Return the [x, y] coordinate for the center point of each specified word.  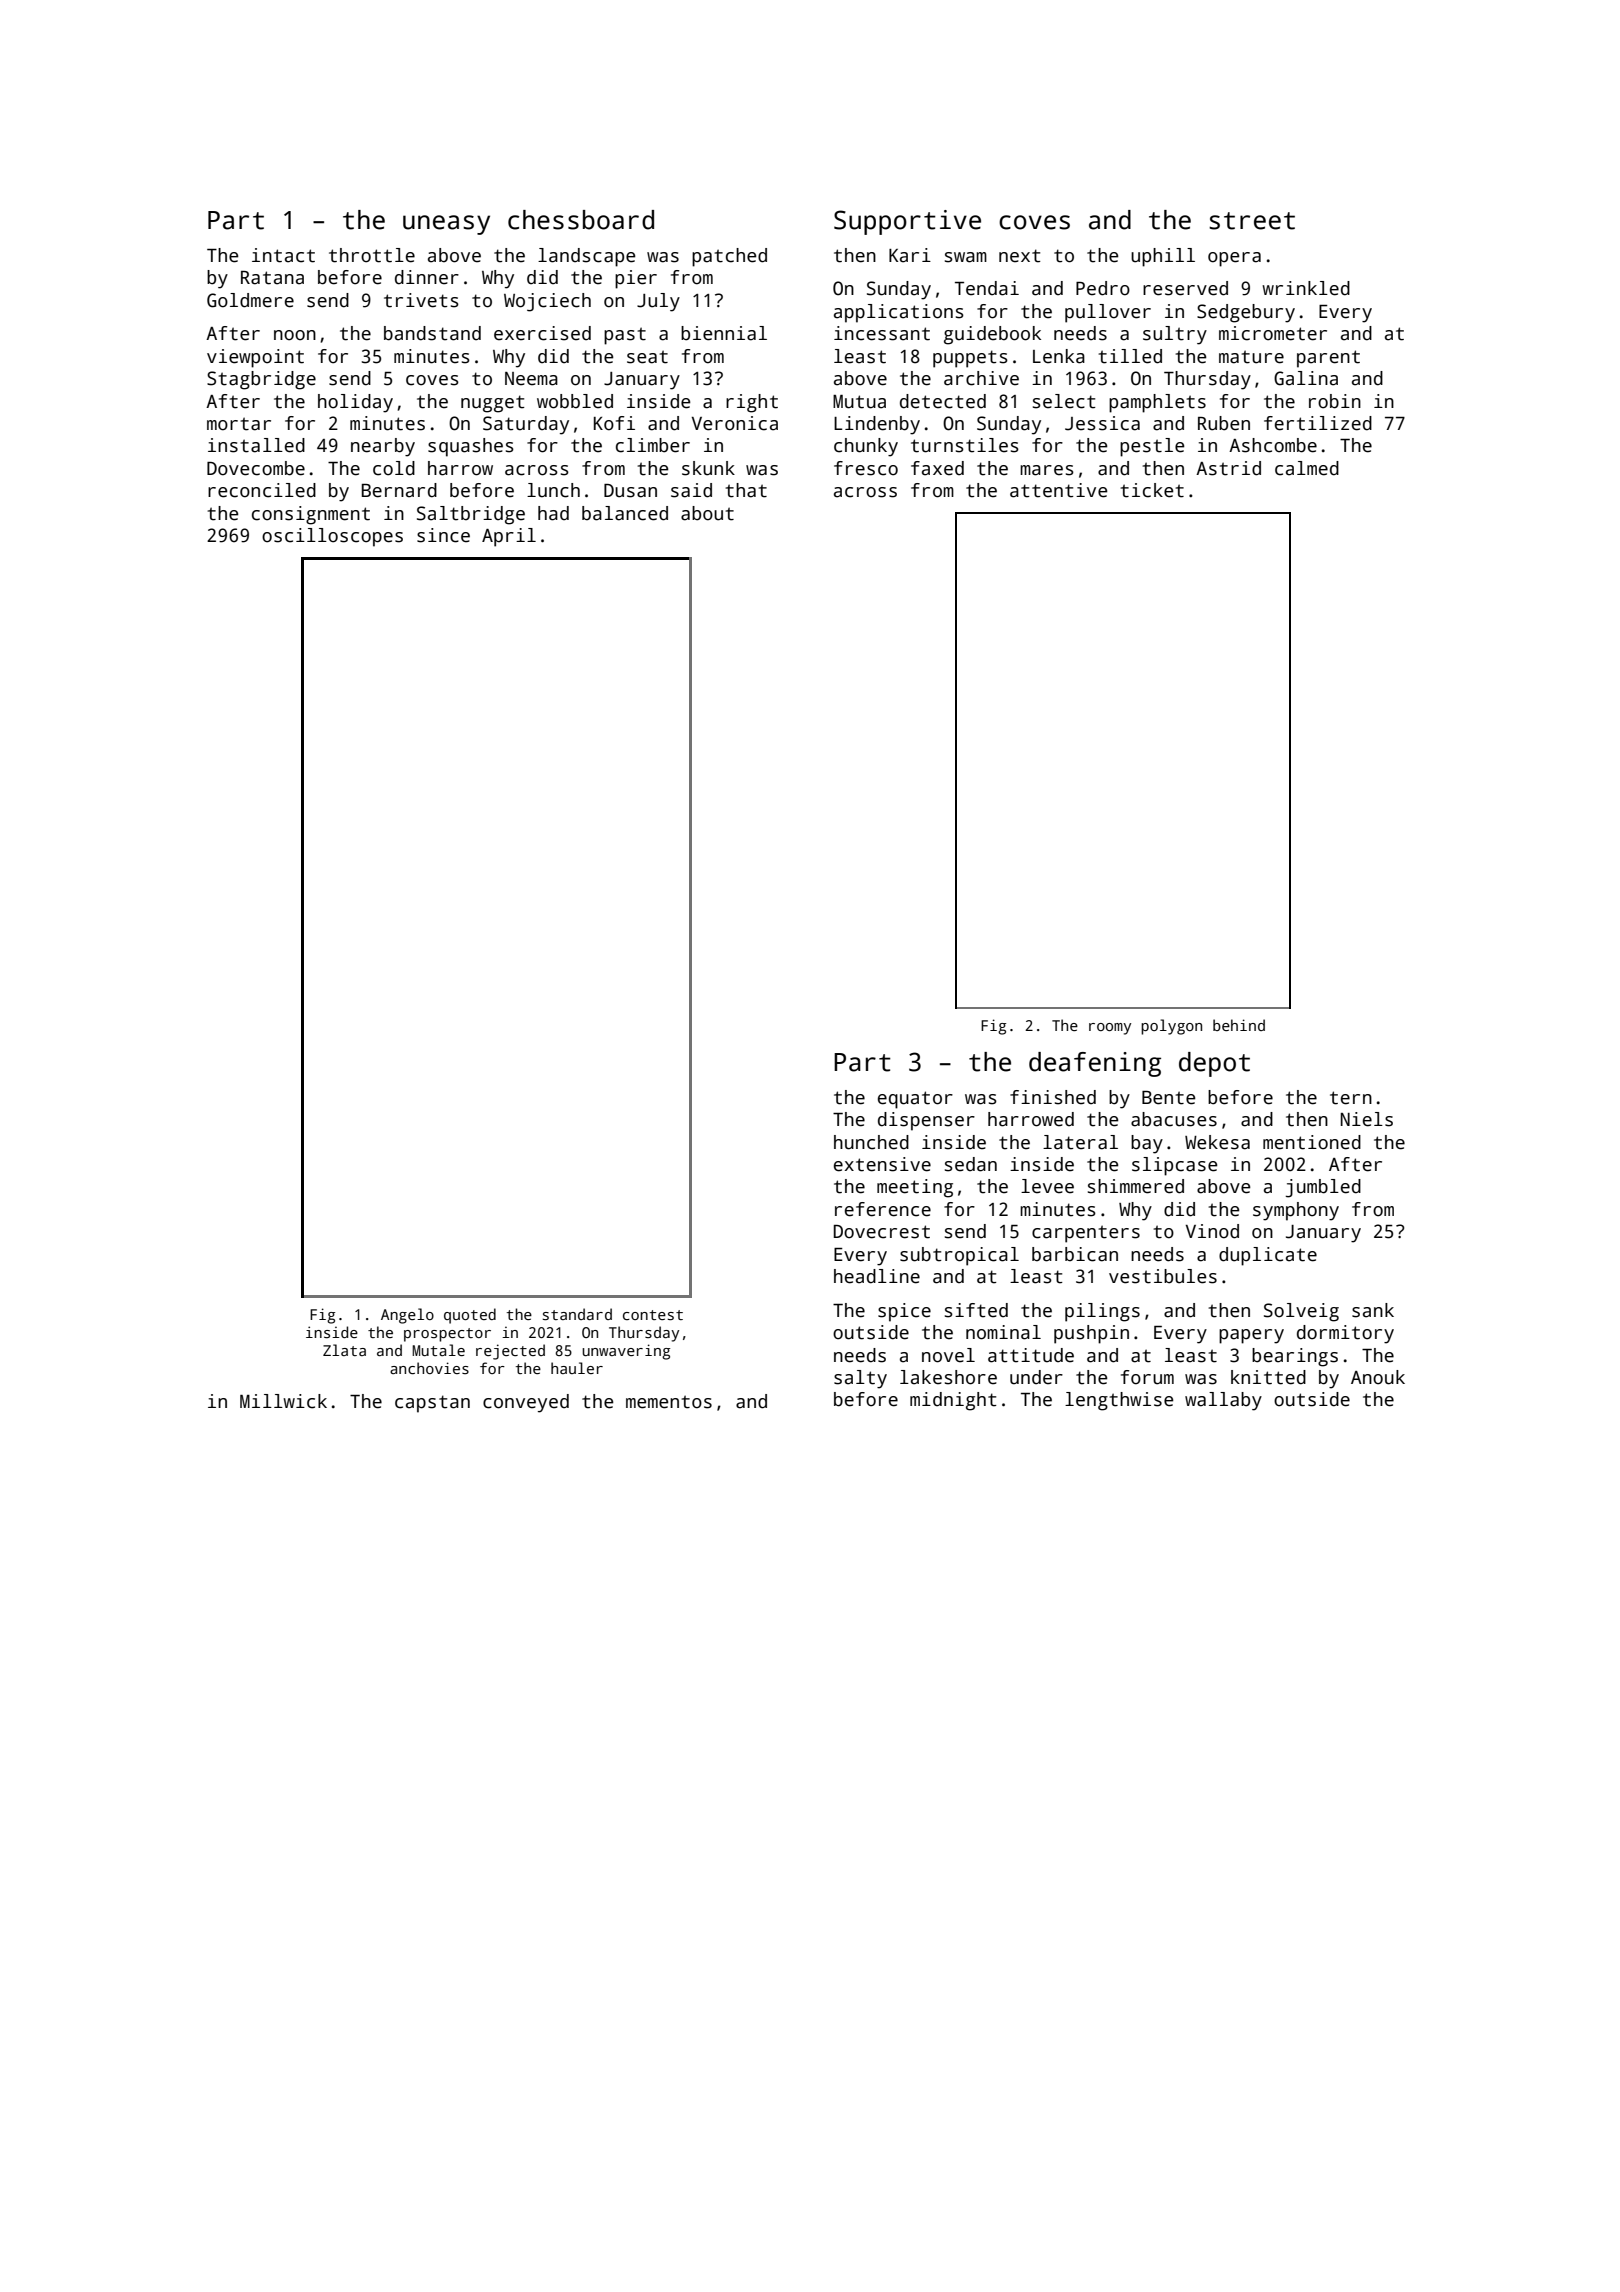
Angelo [407, 1316]
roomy [1110, 1029]
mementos [669, 1402]
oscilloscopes [332, 537]
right [752, 403]
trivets [421, 300]
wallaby [1223, 1401]
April [509, 537]
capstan [432, 1404]
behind [1239, 1025]
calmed [1307, 468]
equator [915, 1100]
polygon [1171, 1027]
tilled [1130, 356]
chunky [866, 447]
